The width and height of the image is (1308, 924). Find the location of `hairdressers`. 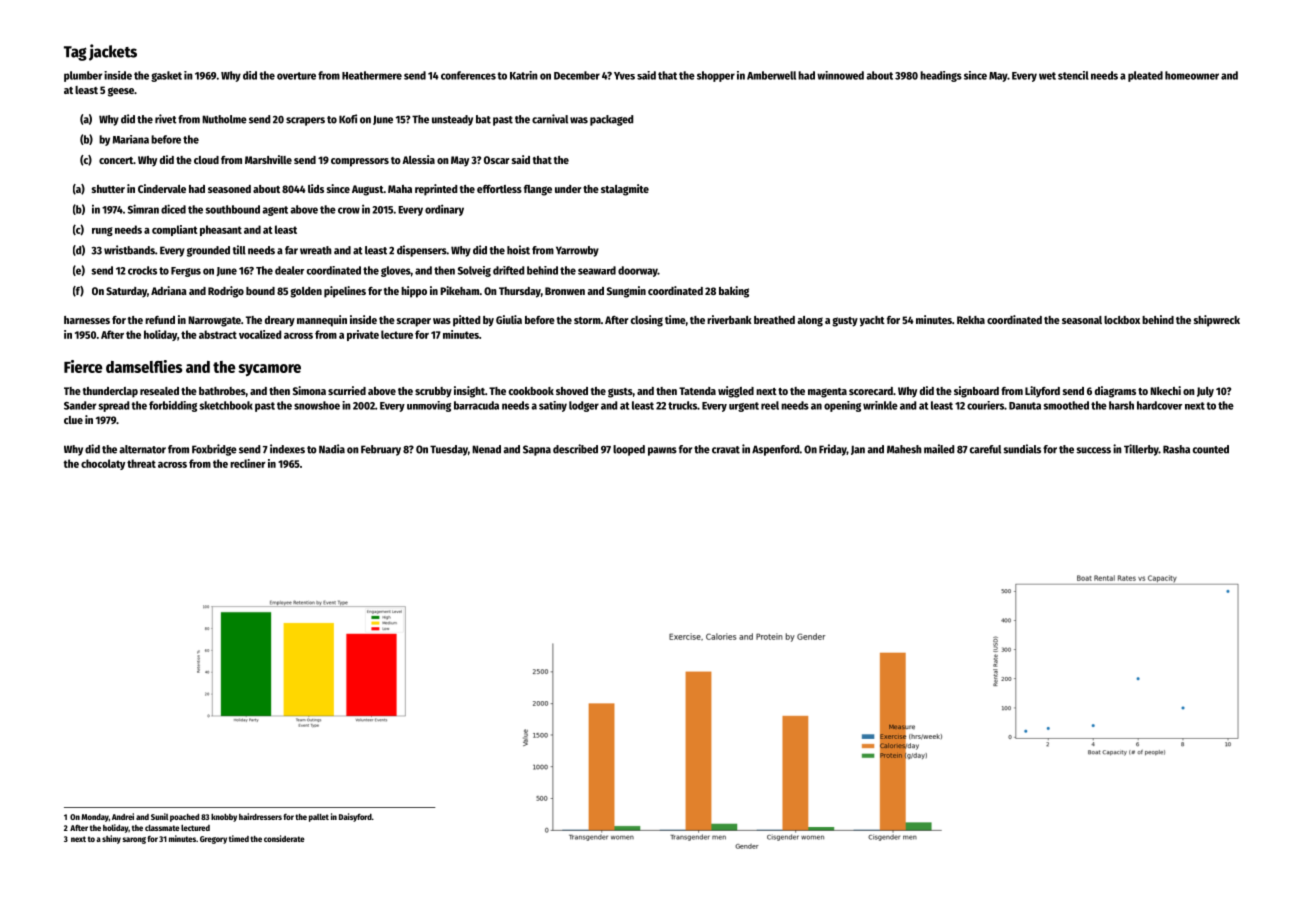

hairdressers is located at coordinates (260, 816).
